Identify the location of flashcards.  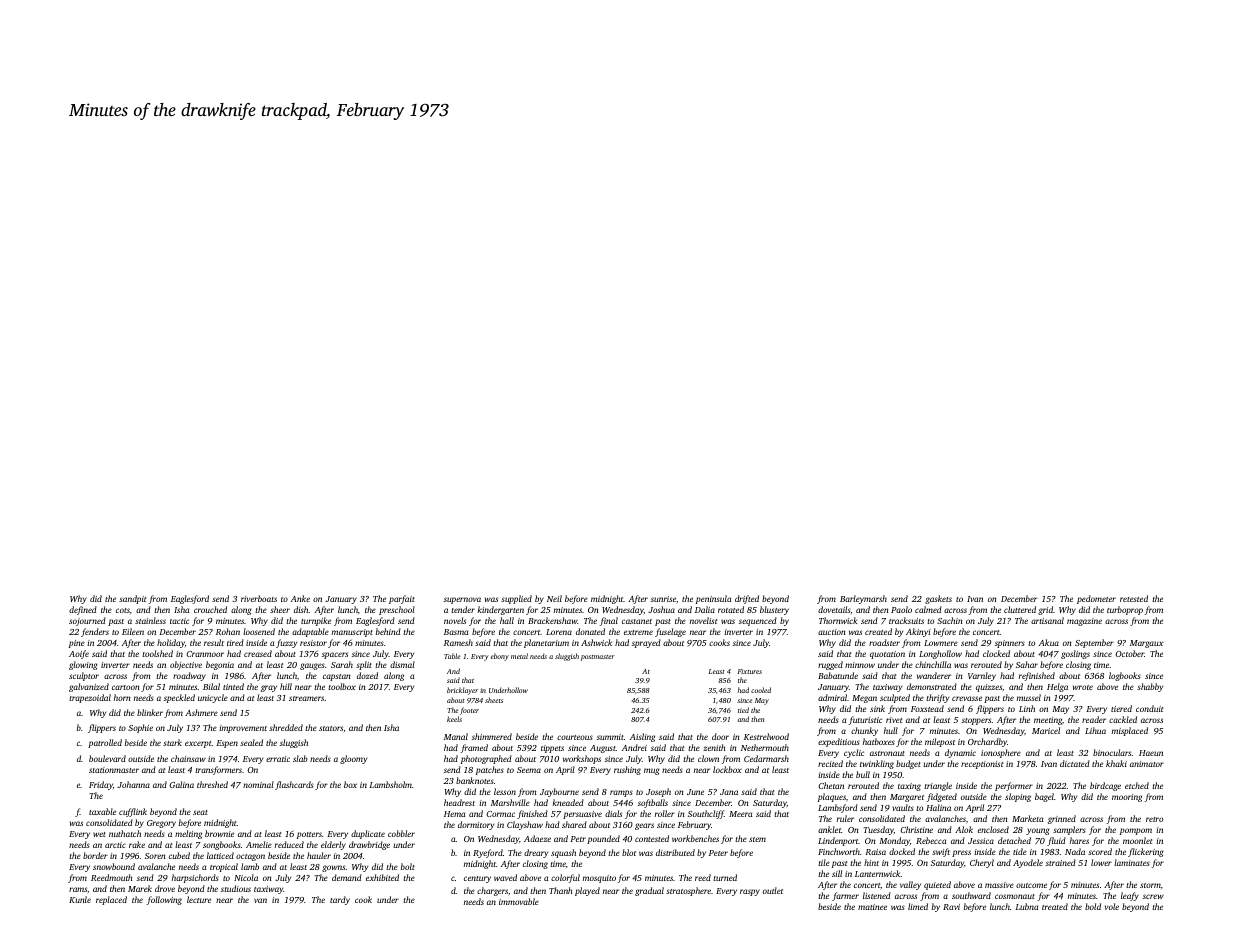
(294, 785).
